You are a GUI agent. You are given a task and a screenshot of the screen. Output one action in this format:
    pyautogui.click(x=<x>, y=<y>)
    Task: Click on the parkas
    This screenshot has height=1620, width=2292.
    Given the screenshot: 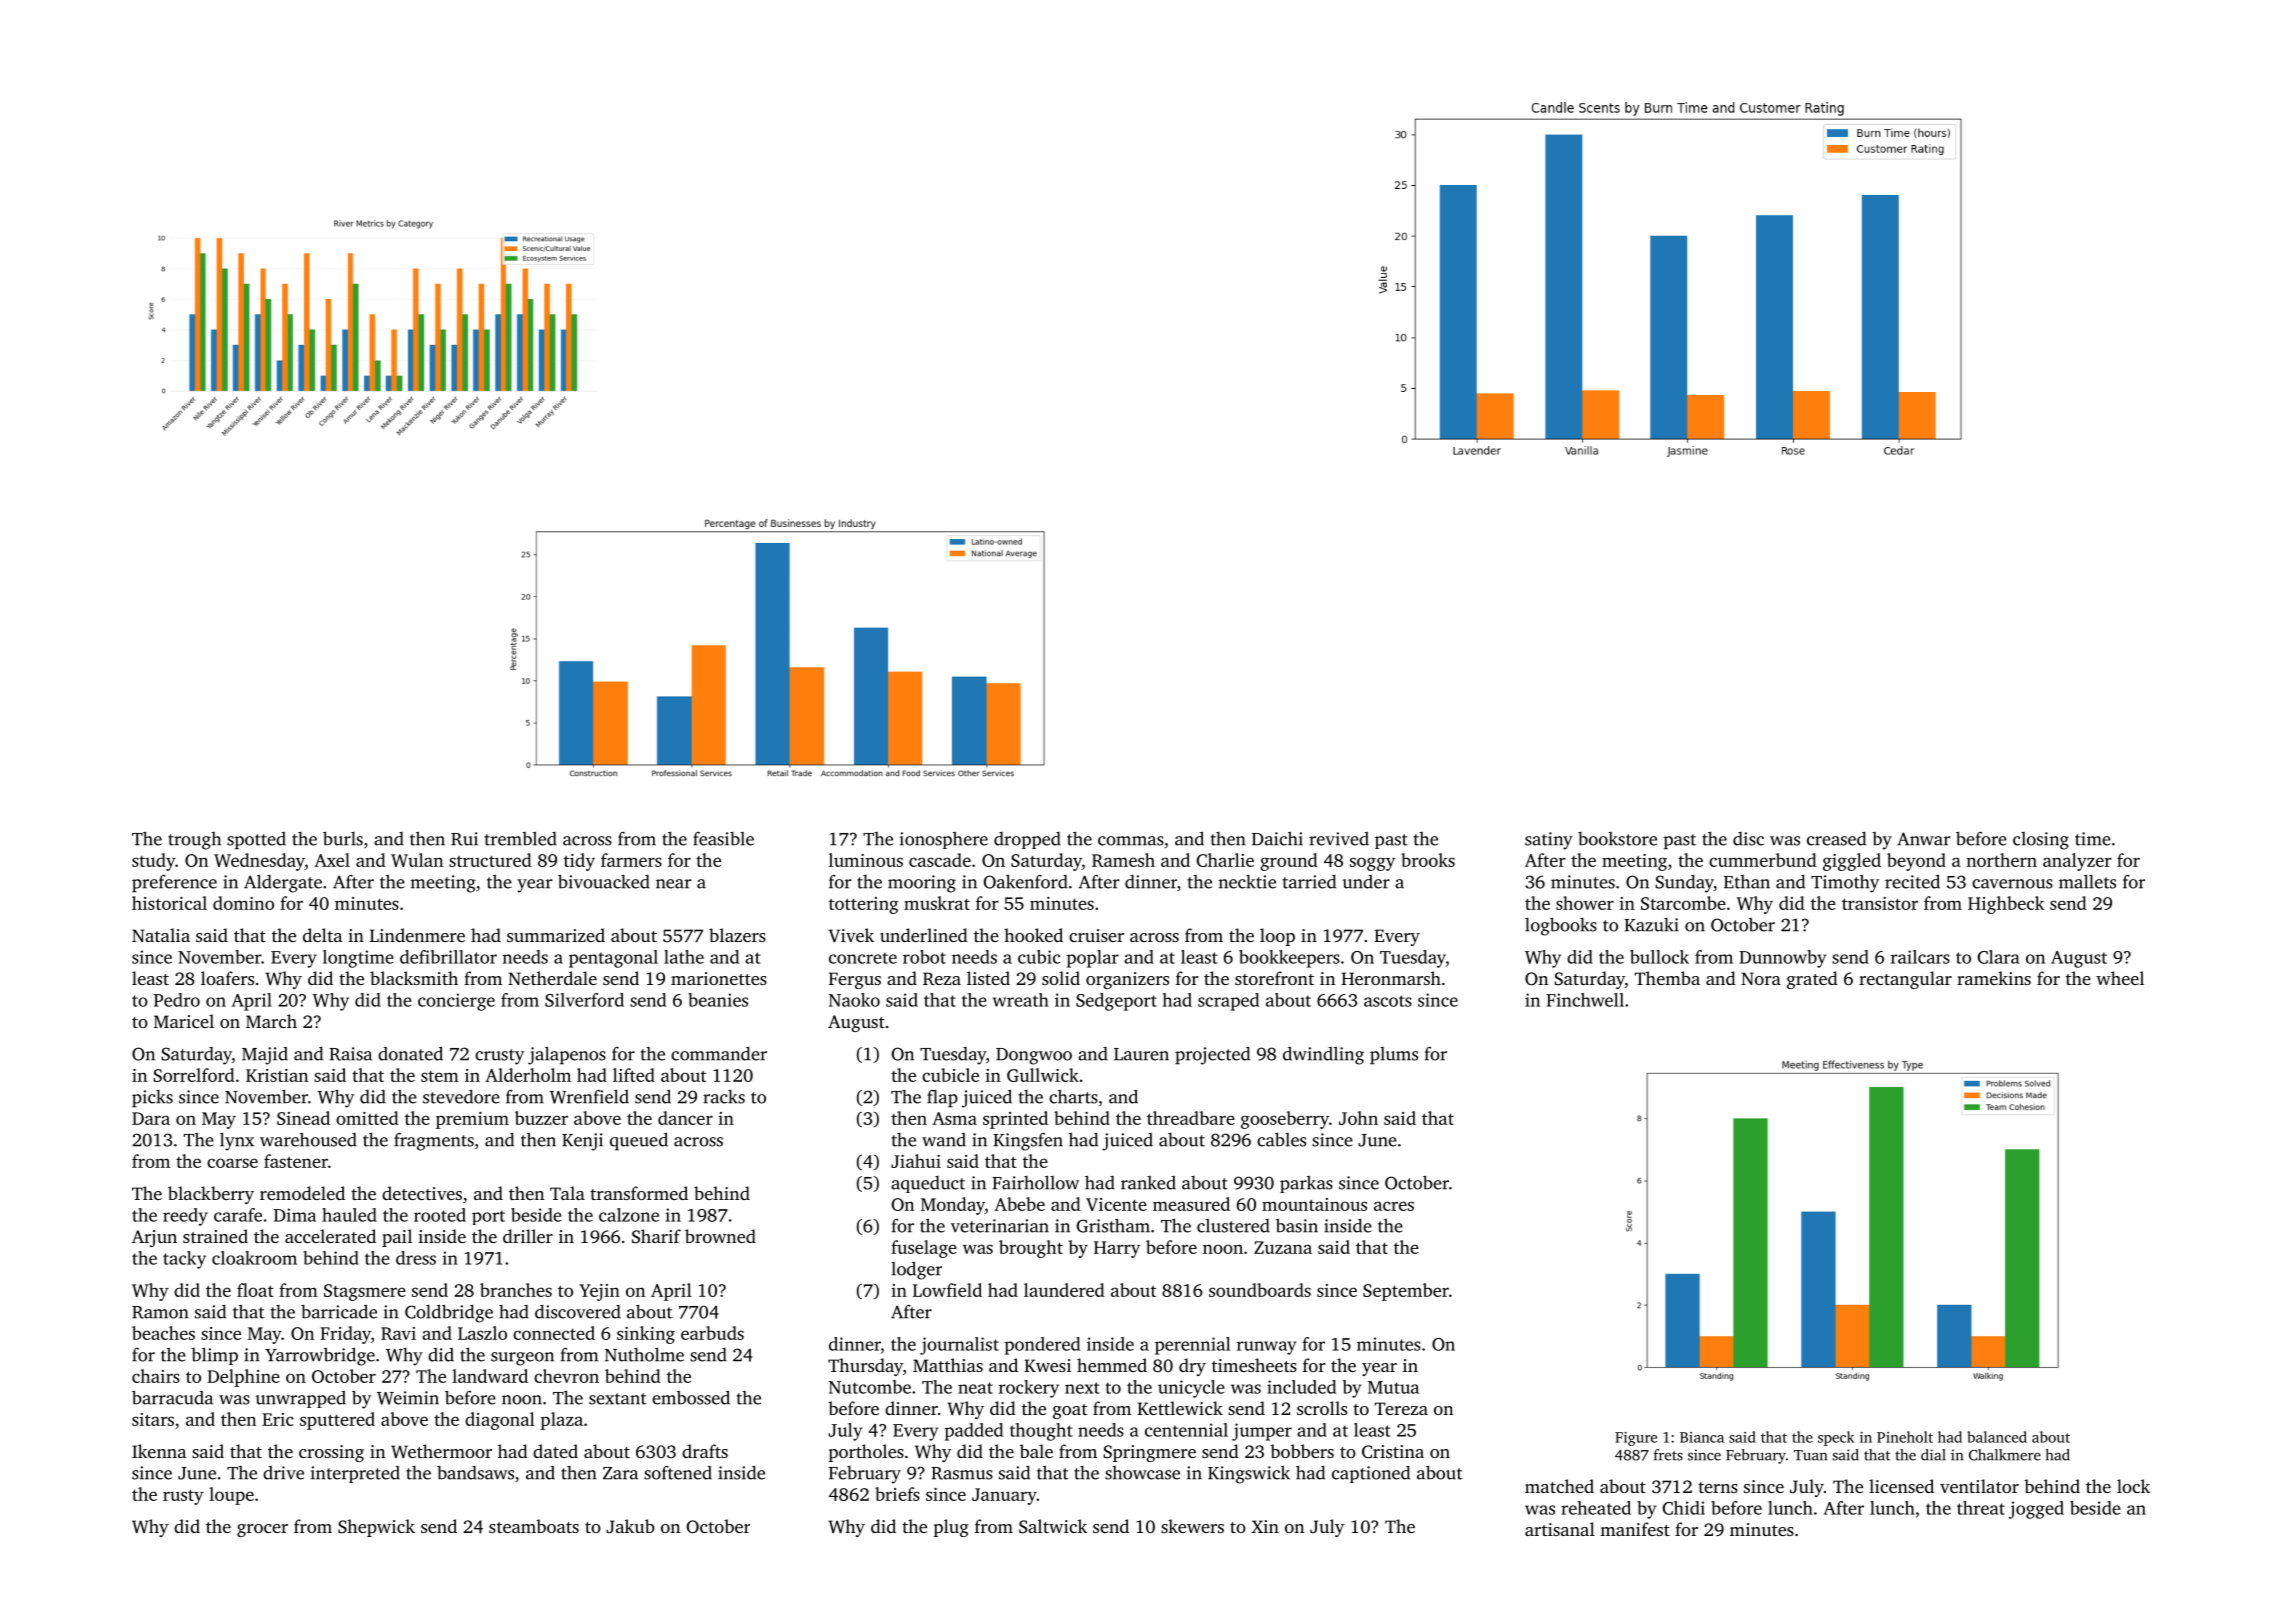 What is the action you would take?
    pyautogui.click(x=1306, y=1184)
